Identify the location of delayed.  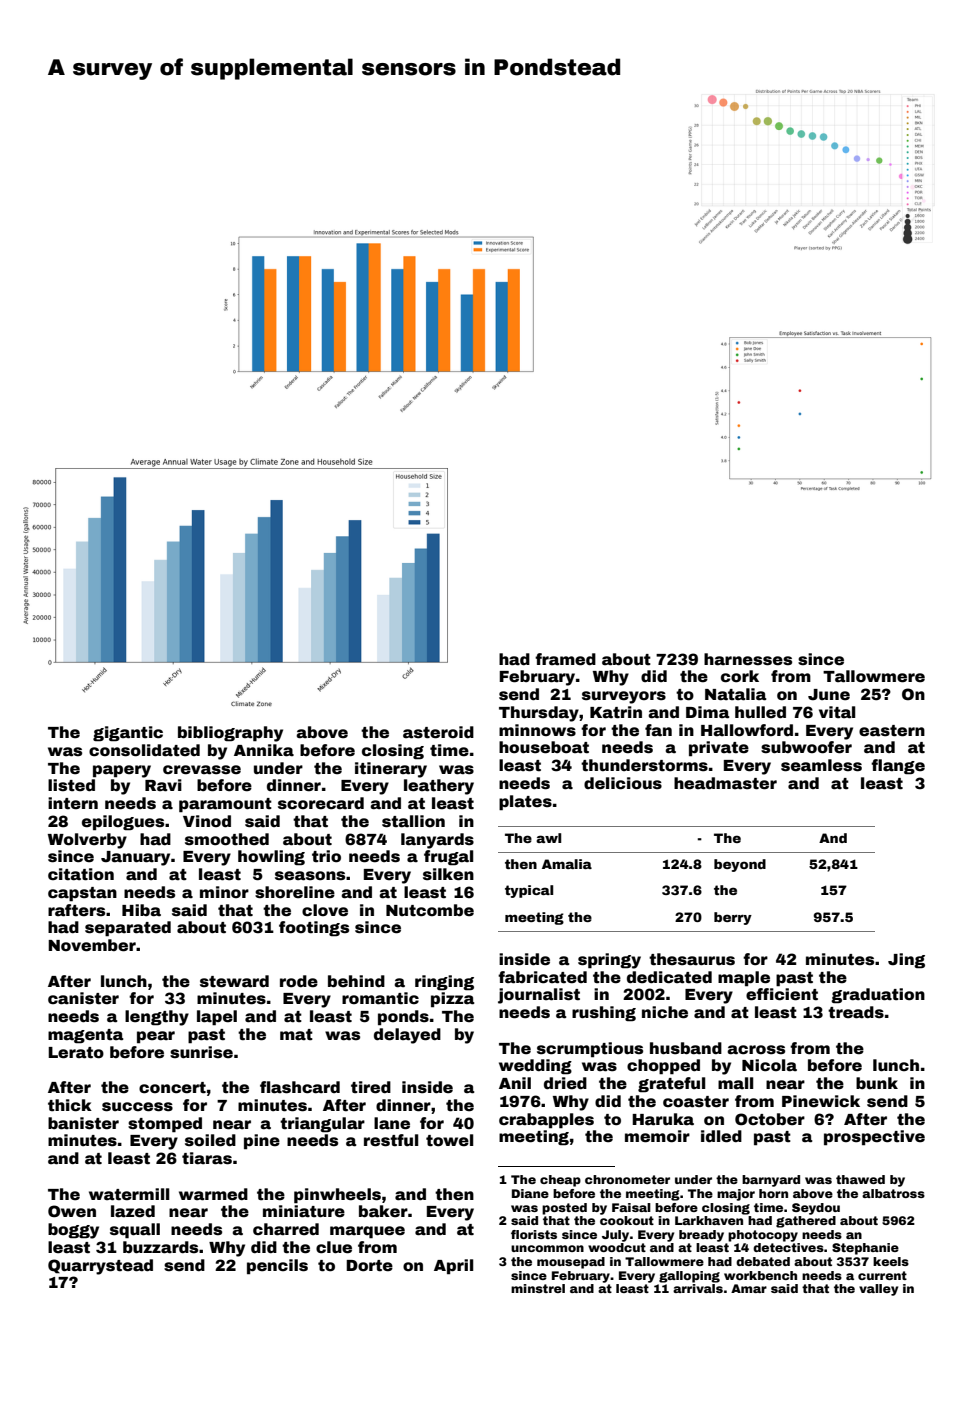
(407, 1036).
